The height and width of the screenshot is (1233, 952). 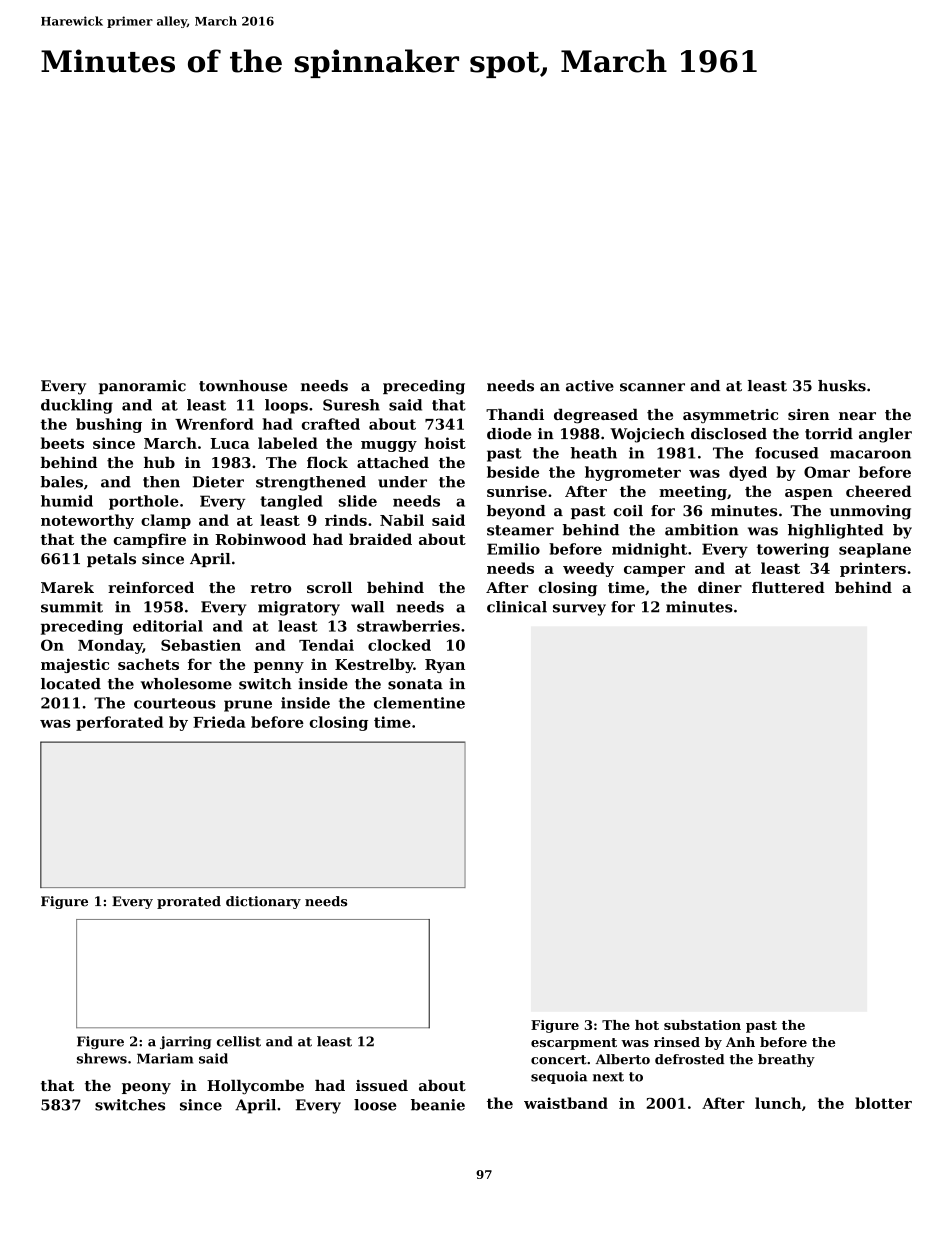 What do you see at coordinates (515, 414) in the screenshot?
I see `Thandi` at bounding box center [515, 414].
